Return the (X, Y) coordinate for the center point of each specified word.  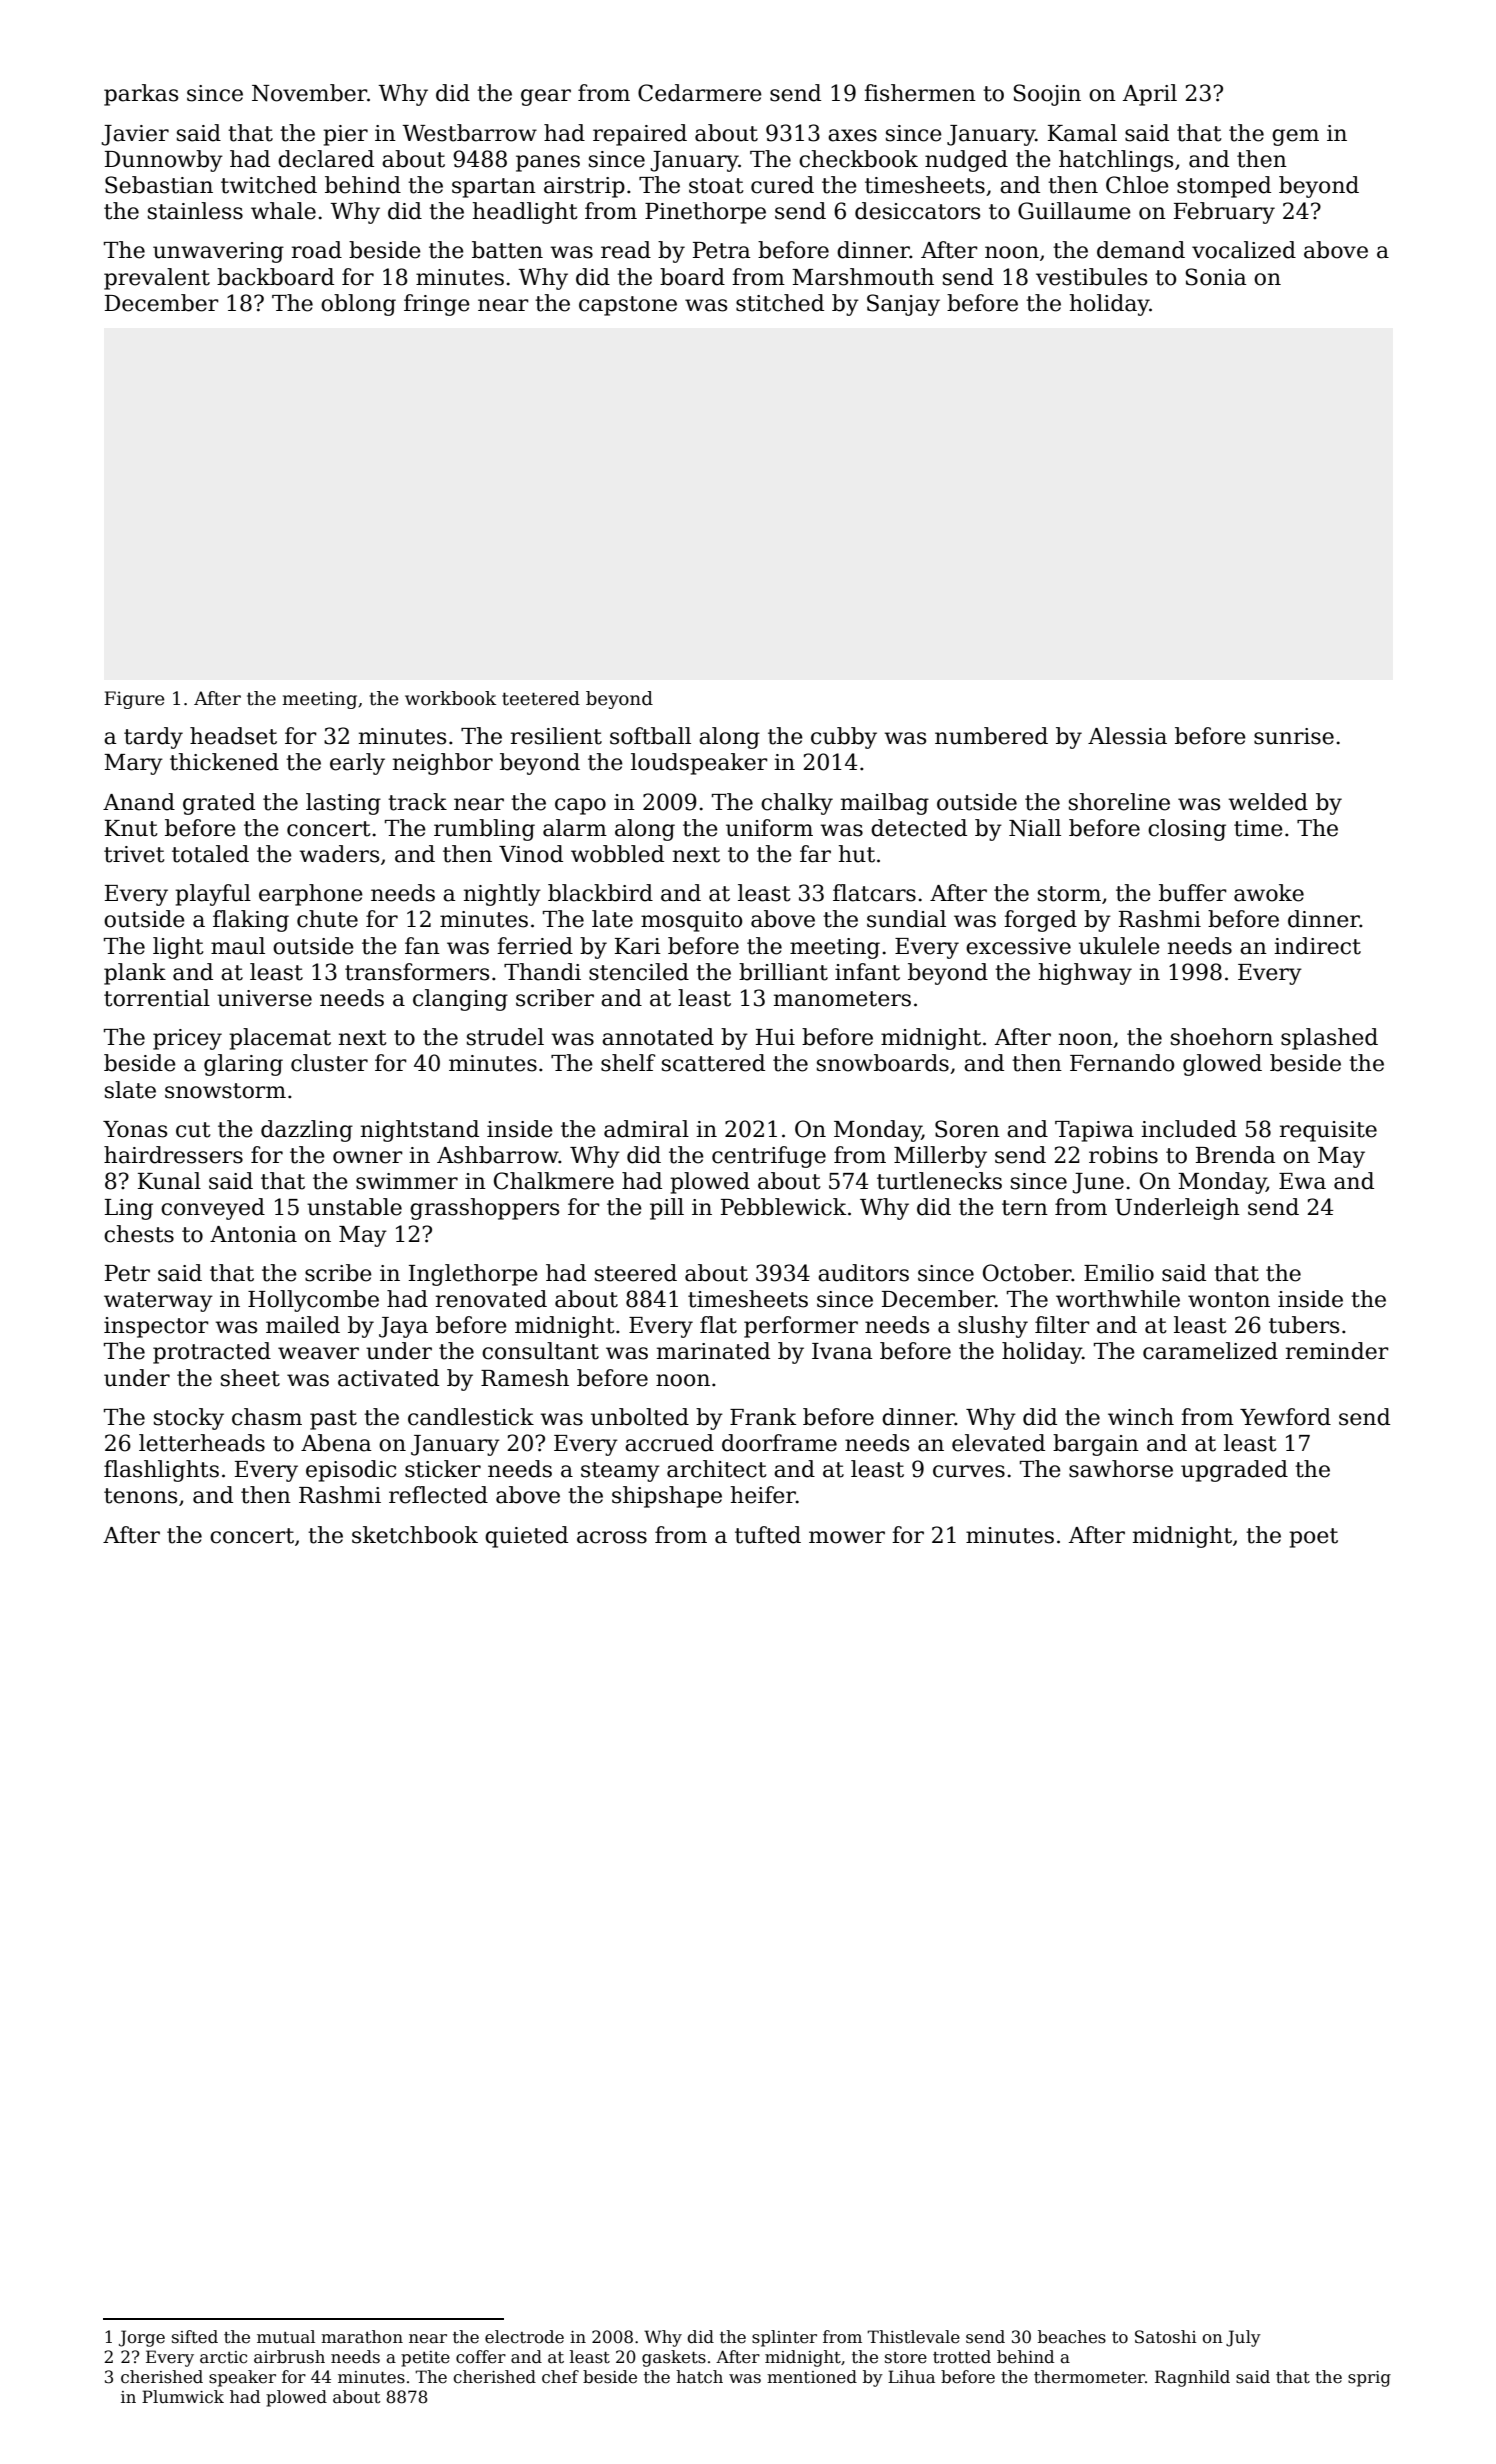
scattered (713, 1063)
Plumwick (183, 2397)
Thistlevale (913, 2337)
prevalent (157, 279)
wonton (1229, 1300)
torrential (157, 998)
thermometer (1089, 2377)
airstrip (584, 187)
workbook (450, 698)
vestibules (1091, 277)
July (1243, 2338)
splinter (784, 2338)
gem (1295, 137)
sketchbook (415, 1535)
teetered (541, 698)
